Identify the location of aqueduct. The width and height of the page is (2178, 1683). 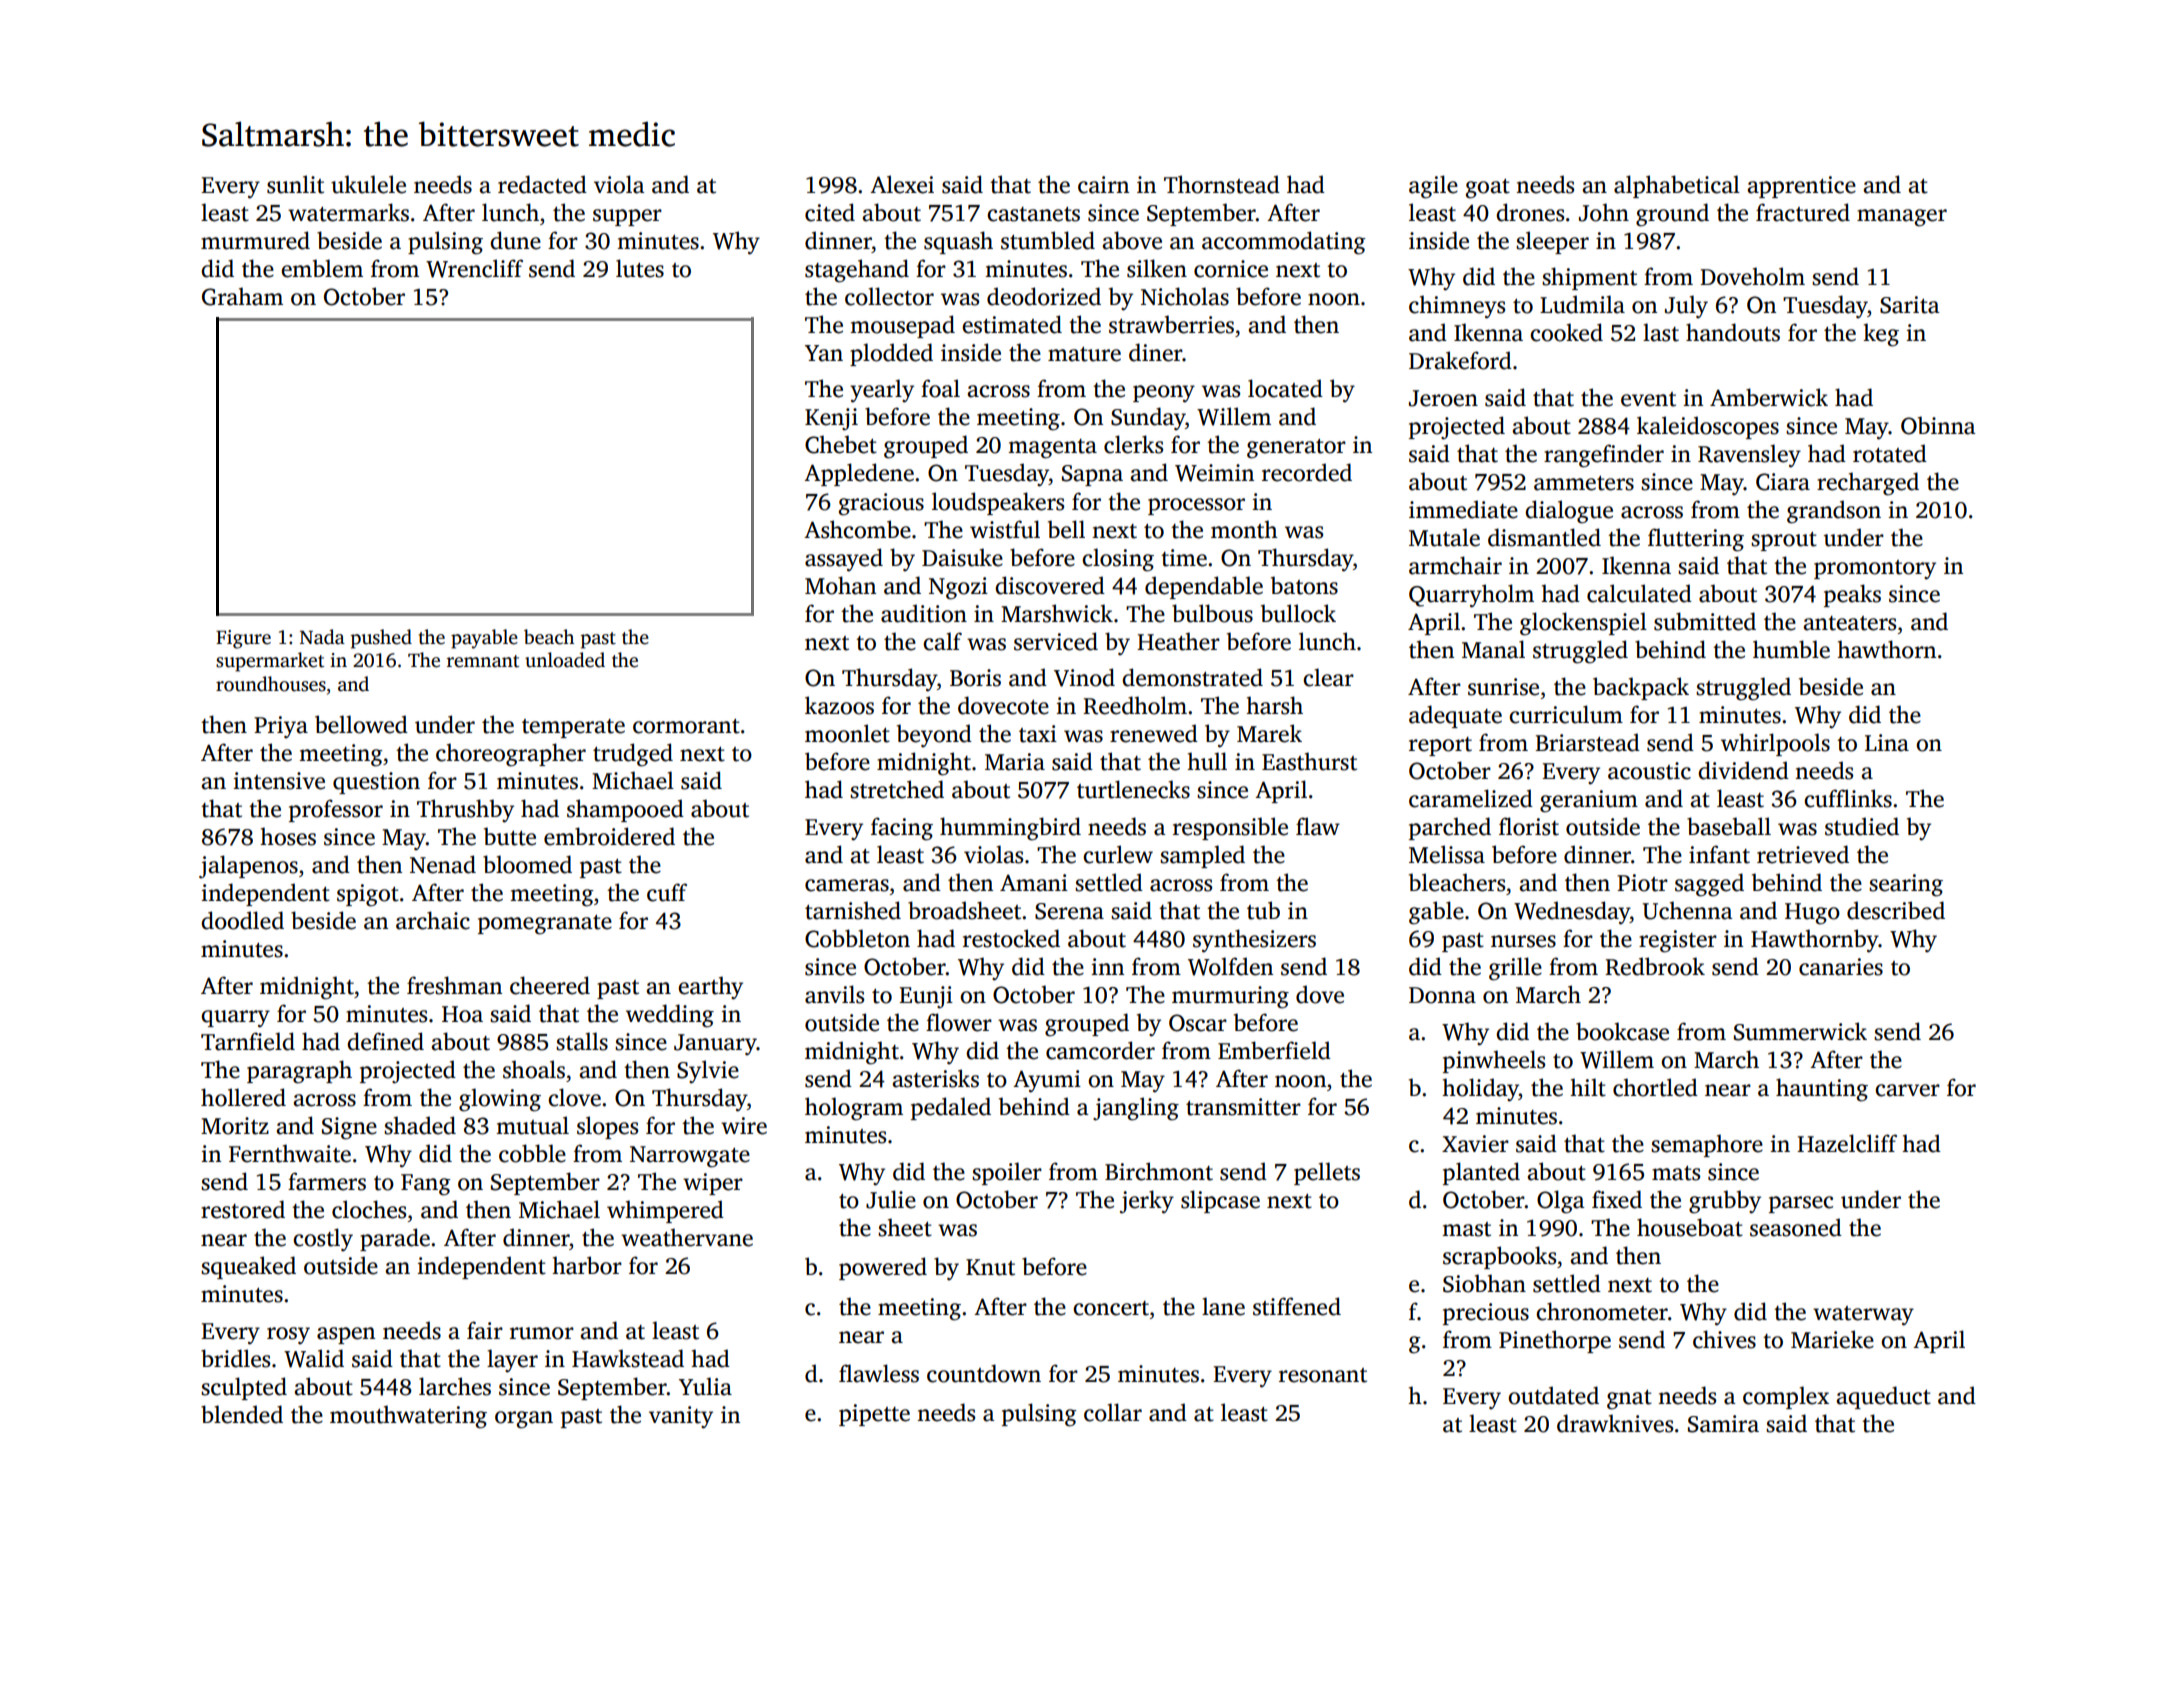
(1883, 1397).
